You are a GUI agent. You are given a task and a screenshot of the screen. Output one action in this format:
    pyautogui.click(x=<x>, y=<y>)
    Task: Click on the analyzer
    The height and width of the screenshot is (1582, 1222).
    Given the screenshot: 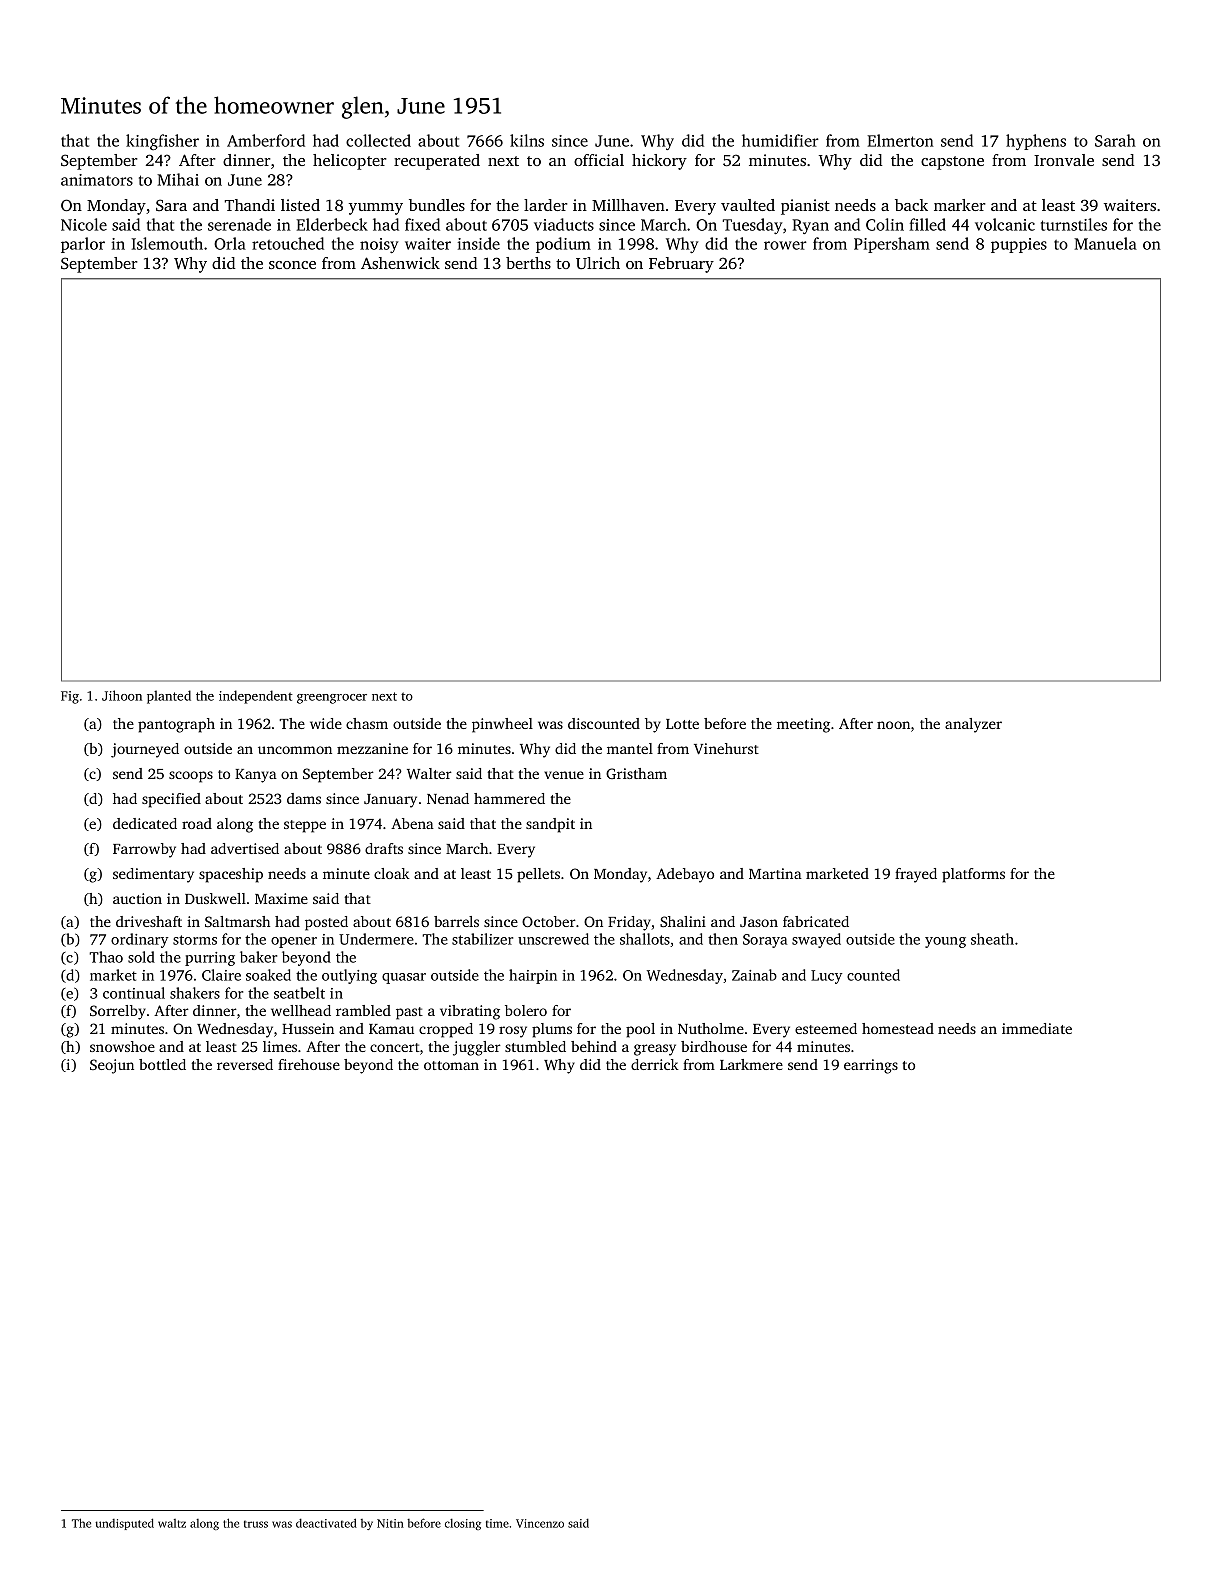 What is the action you would take?
    pyautogui.click(x=973, y=725)
